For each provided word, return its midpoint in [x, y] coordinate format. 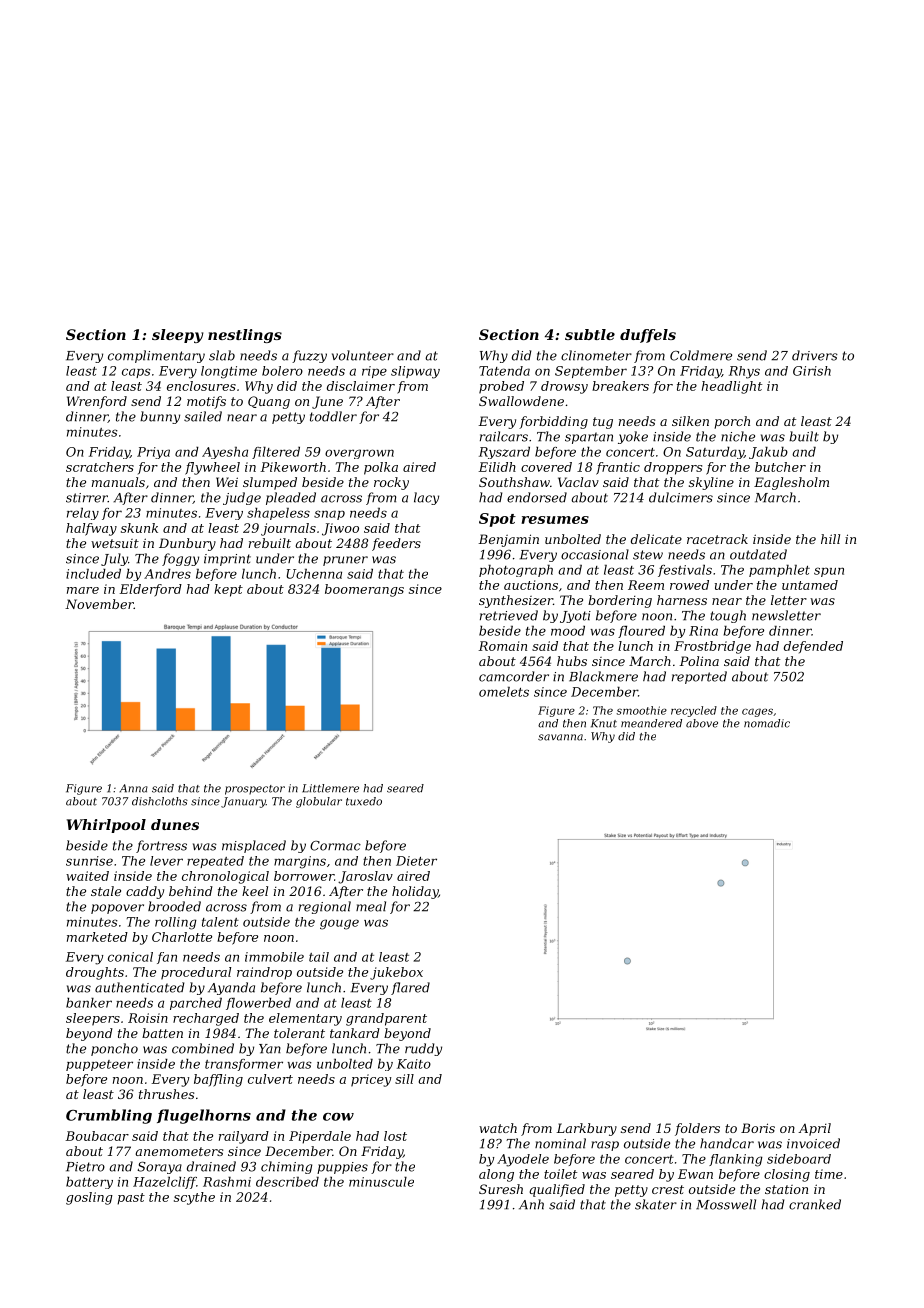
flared [410, 988]
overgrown [359, 454]
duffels [648, 336]
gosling [89, 1198]
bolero [282, 371]
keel [255, 891]
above [702, 723]
